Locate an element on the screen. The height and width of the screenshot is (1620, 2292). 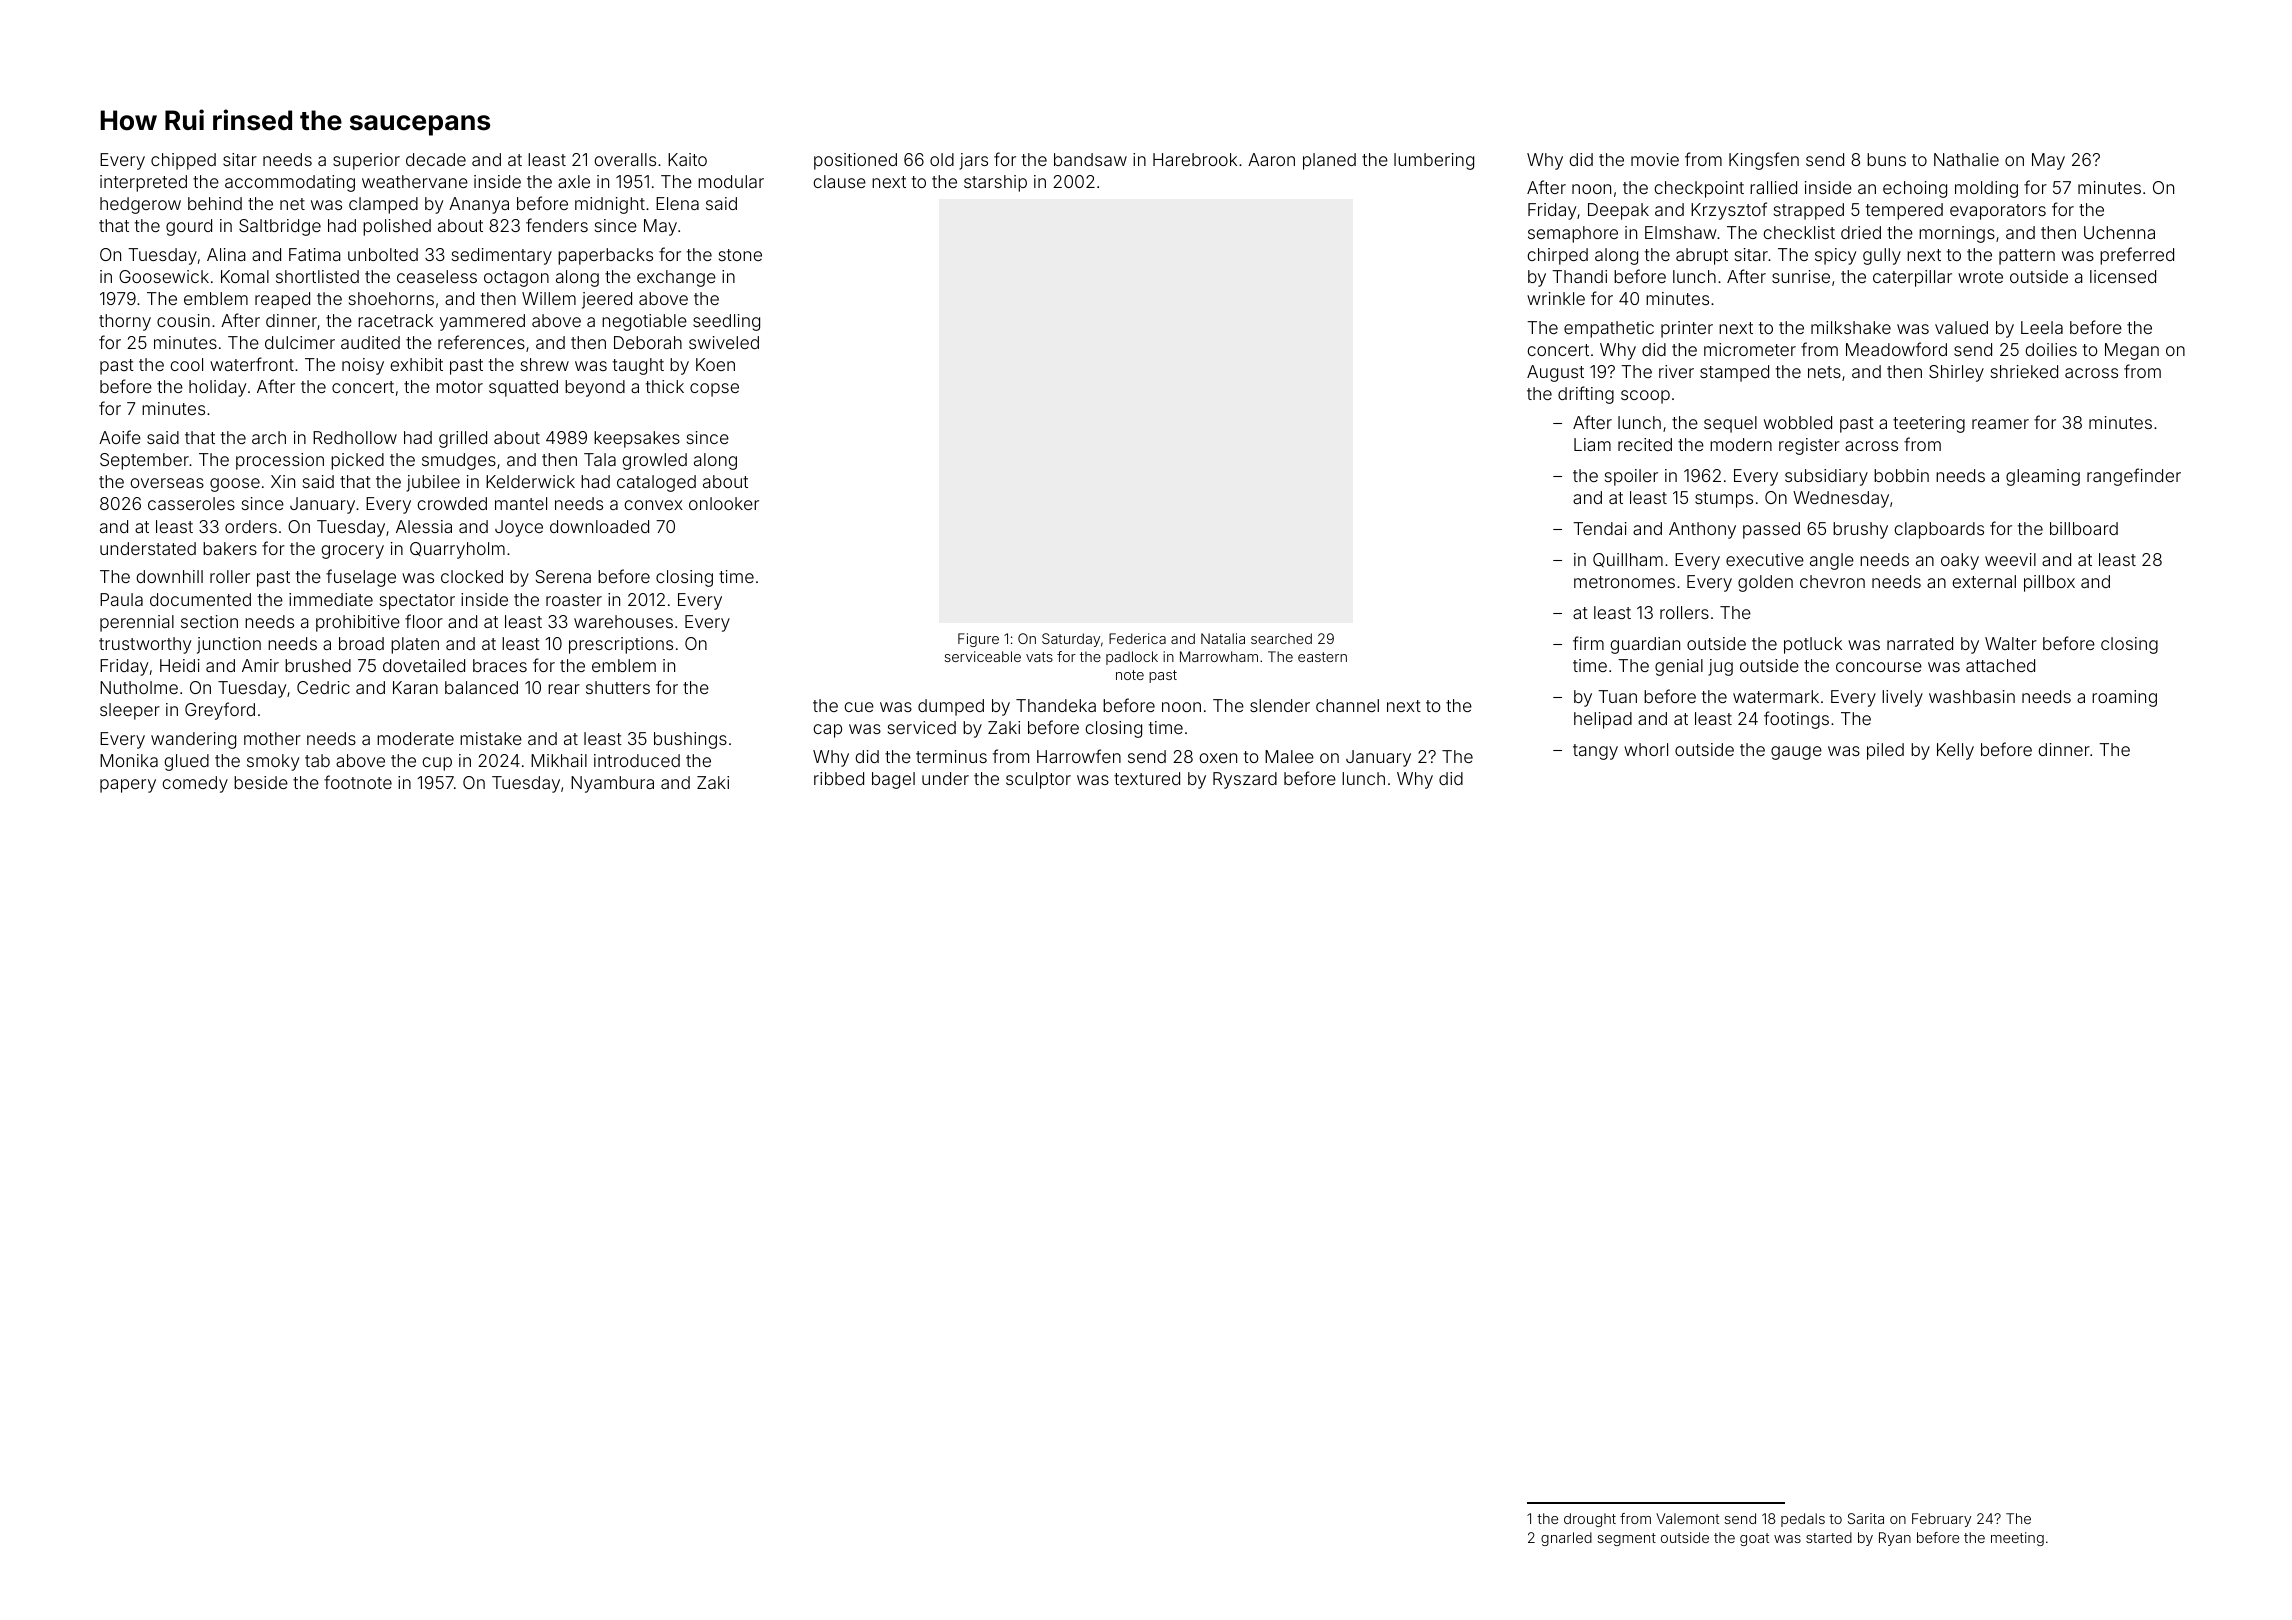
channel is located at coordinates (1347, 705).
